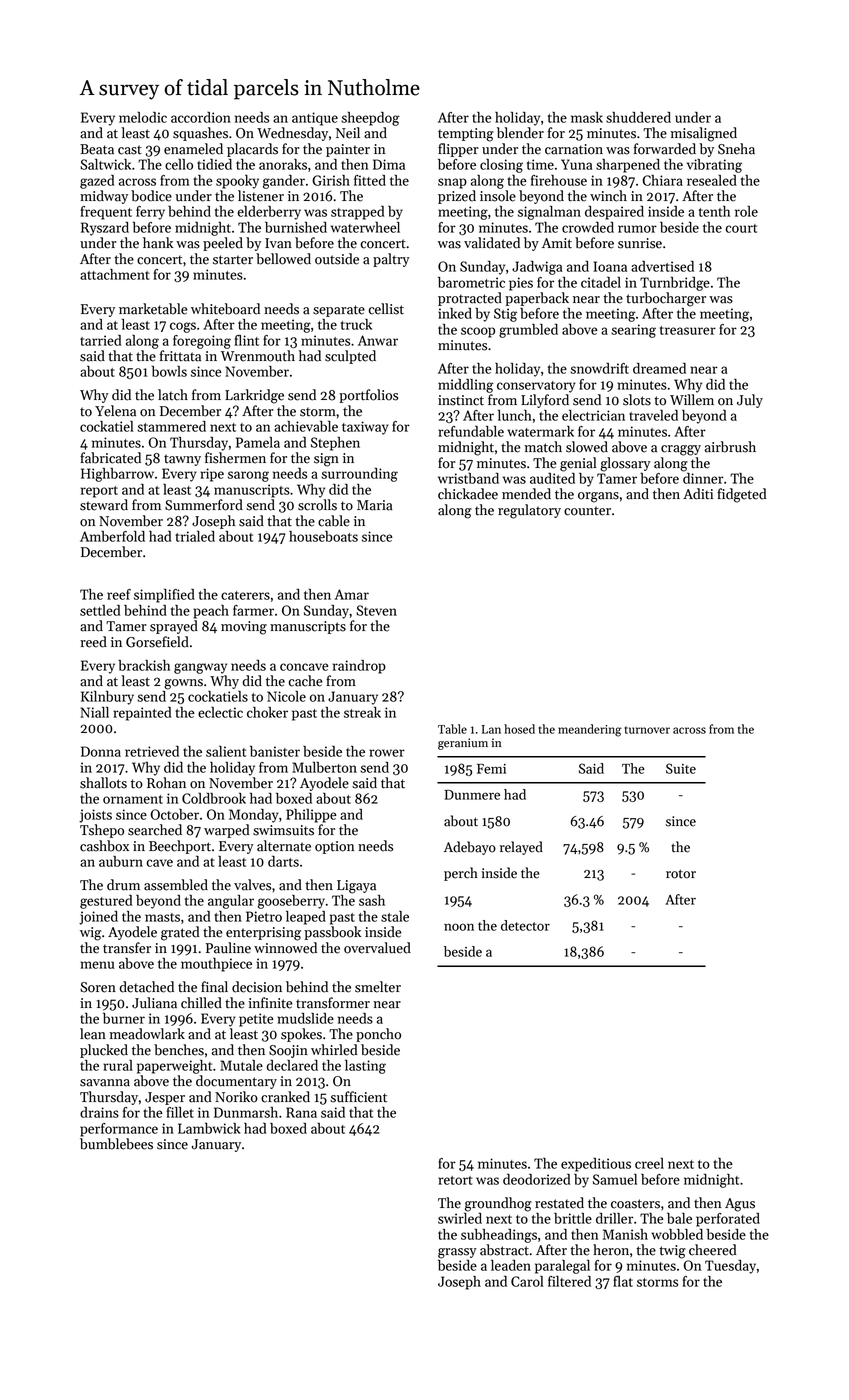 The width and height of the document is (849, 1400). Describe the element at coordinates (389, 164) in the document. I see `Dima` at that location.
